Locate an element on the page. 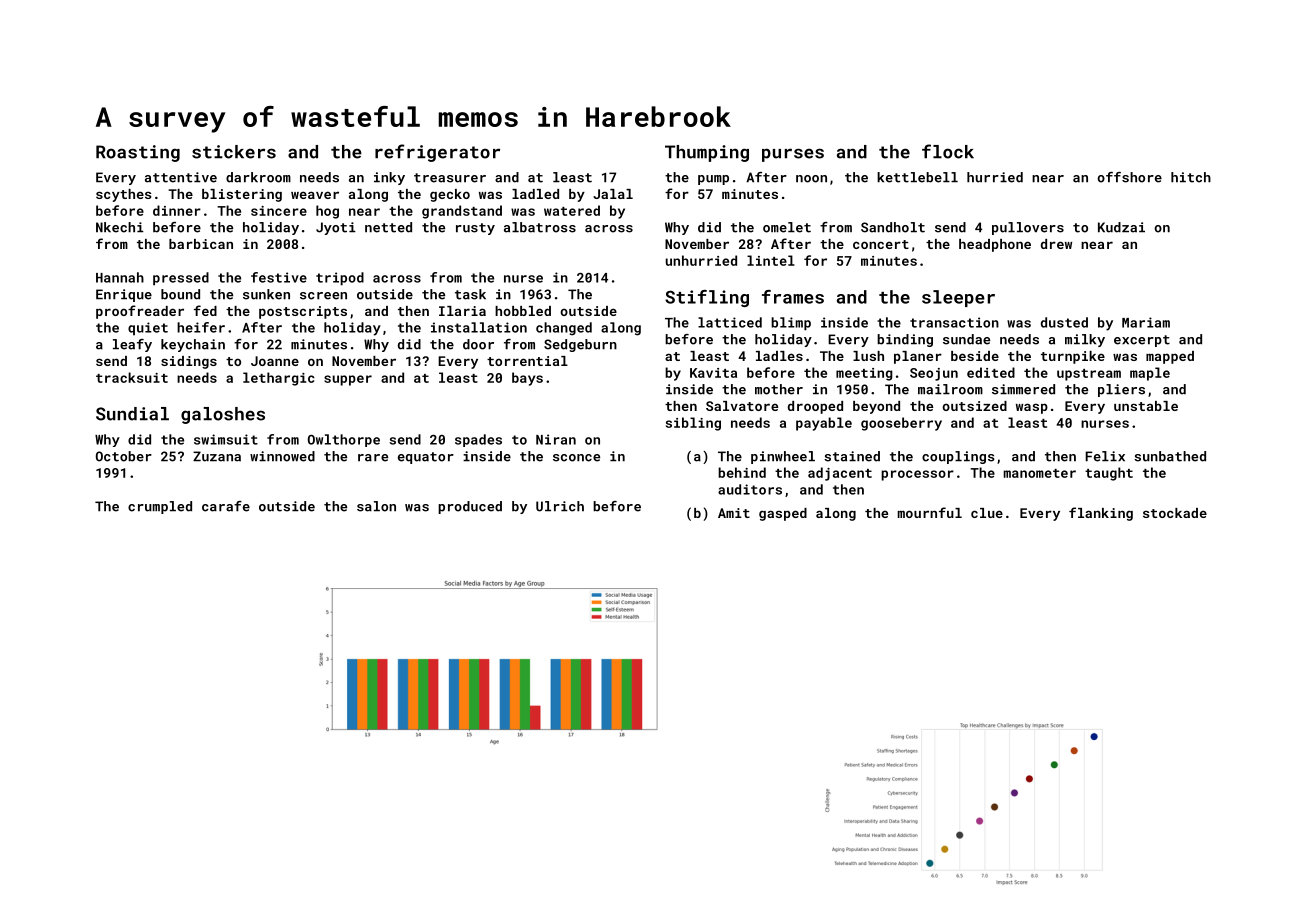  sidings is located at coordinates (189, 362).
